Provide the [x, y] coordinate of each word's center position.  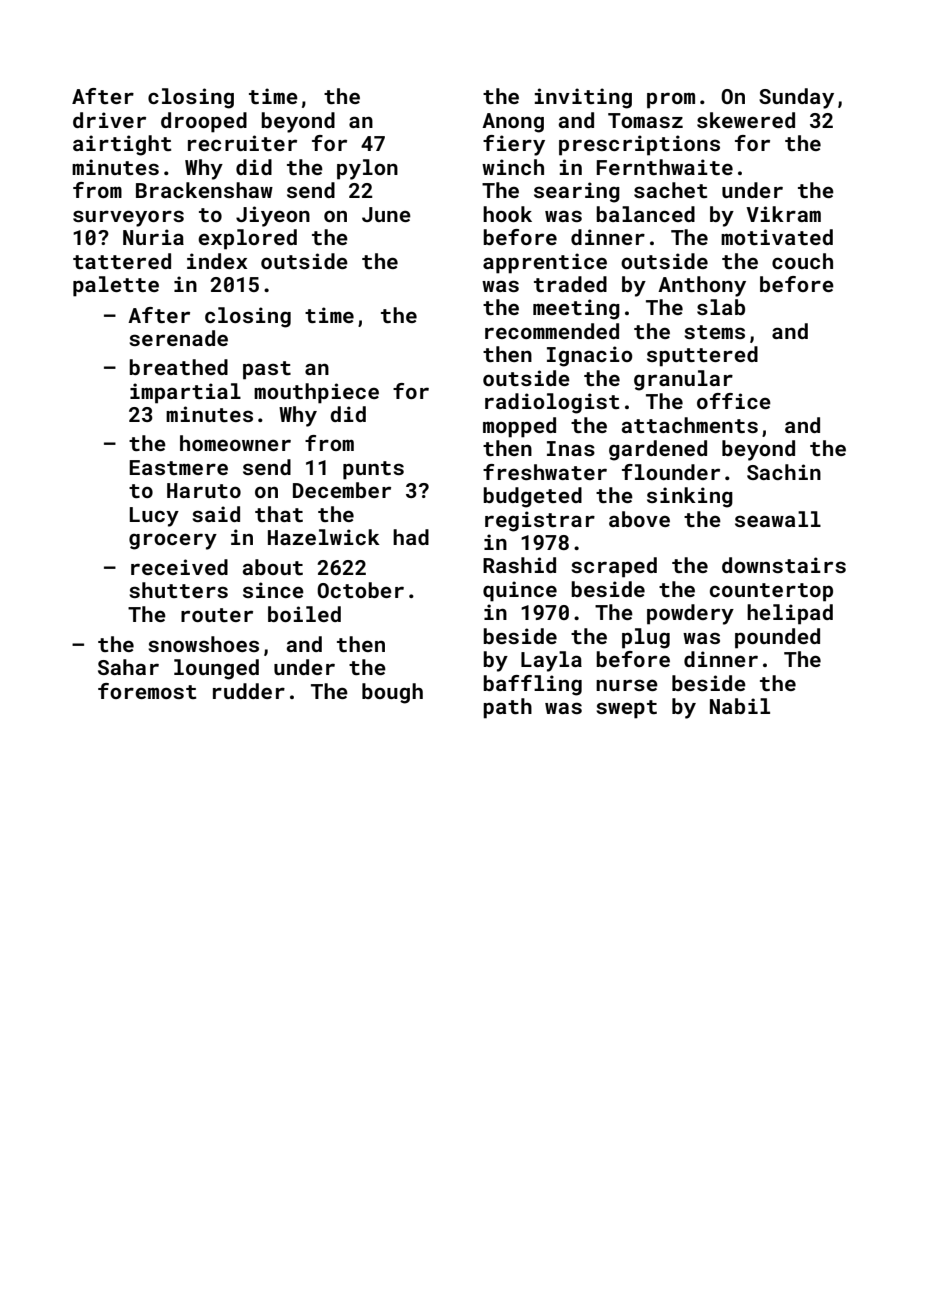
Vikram [783, 214]
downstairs [784, 565]
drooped [204, 122]
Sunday [796, 98]
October [360, 590]
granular [683, 380]
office [734, 401]
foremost [147, 691]
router [217, 615]
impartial [185, 393]
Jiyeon [273, 216]
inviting [583, 98]
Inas [571, 448]
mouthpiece [316, 393]
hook [507, 214]
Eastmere [178, 467]
